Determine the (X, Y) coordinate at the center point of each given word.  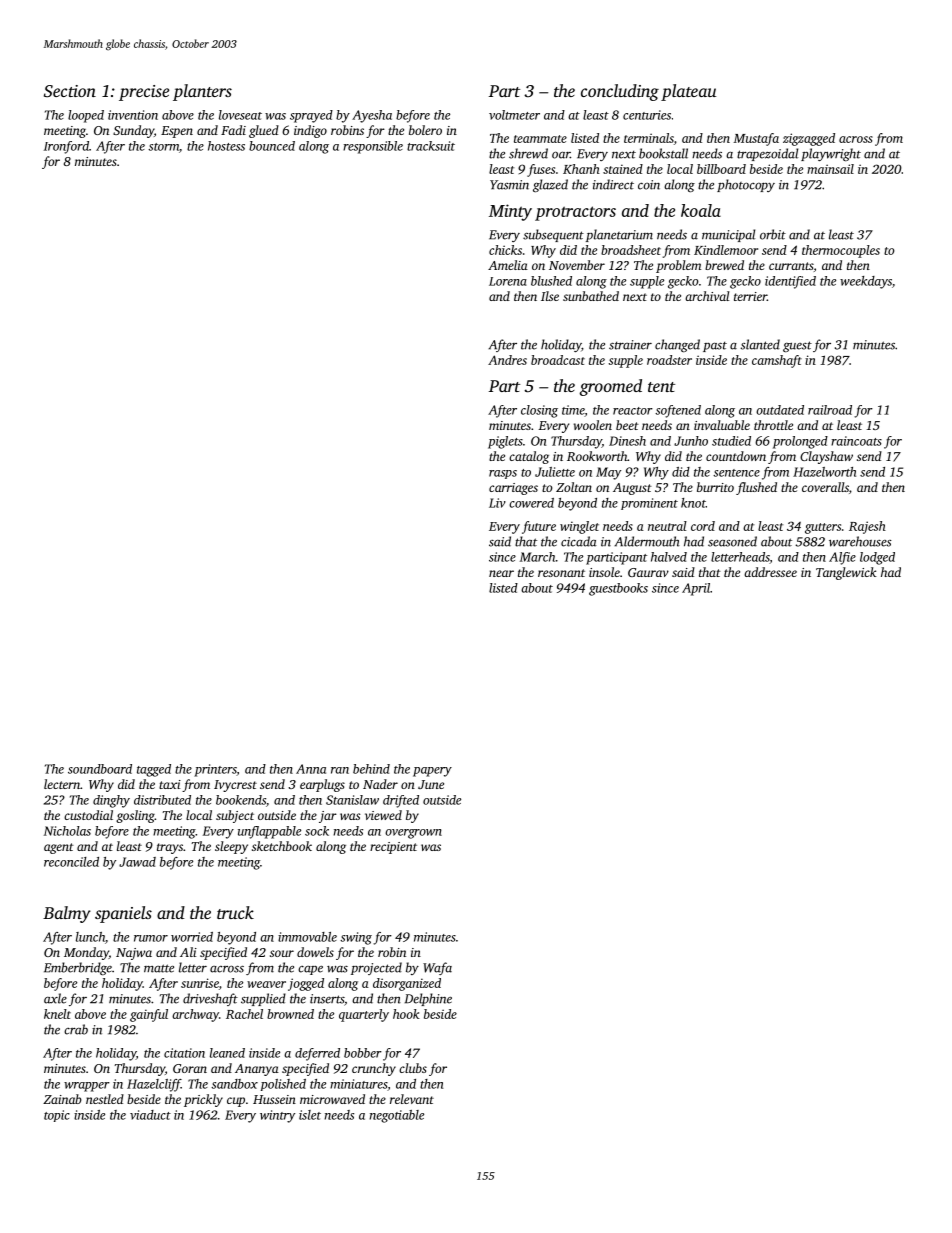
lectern (62, 784)
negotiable (396, 1116)
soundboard (100, 769)
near (501, 573)
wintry (277, 1116)
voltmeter (514, 115)
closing (539, 411)
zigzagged (809, 139)
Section (70, 91)
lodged (877, 558)
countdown (736, 456)
